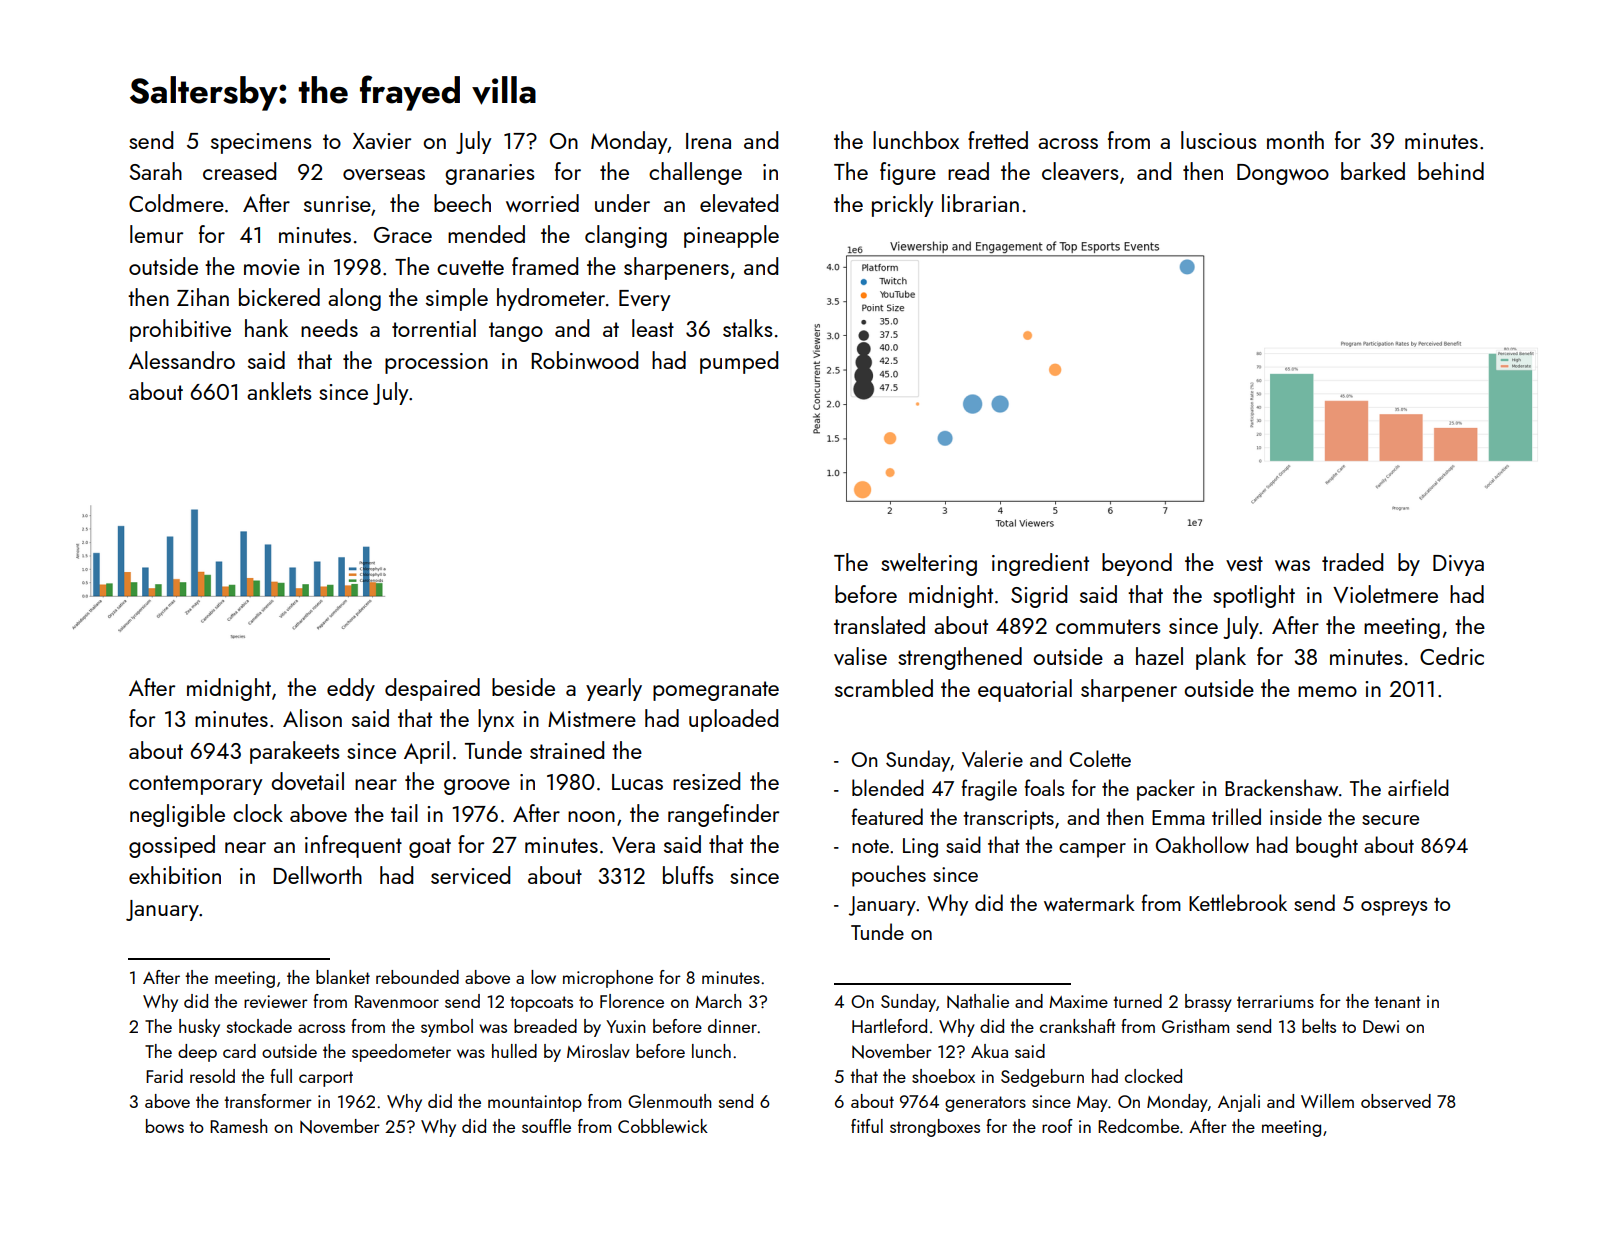 The width and height of the image is (1614, 1247). Describe the element at coordinates (165, 1126) in the image. I see `bows` at that location.
